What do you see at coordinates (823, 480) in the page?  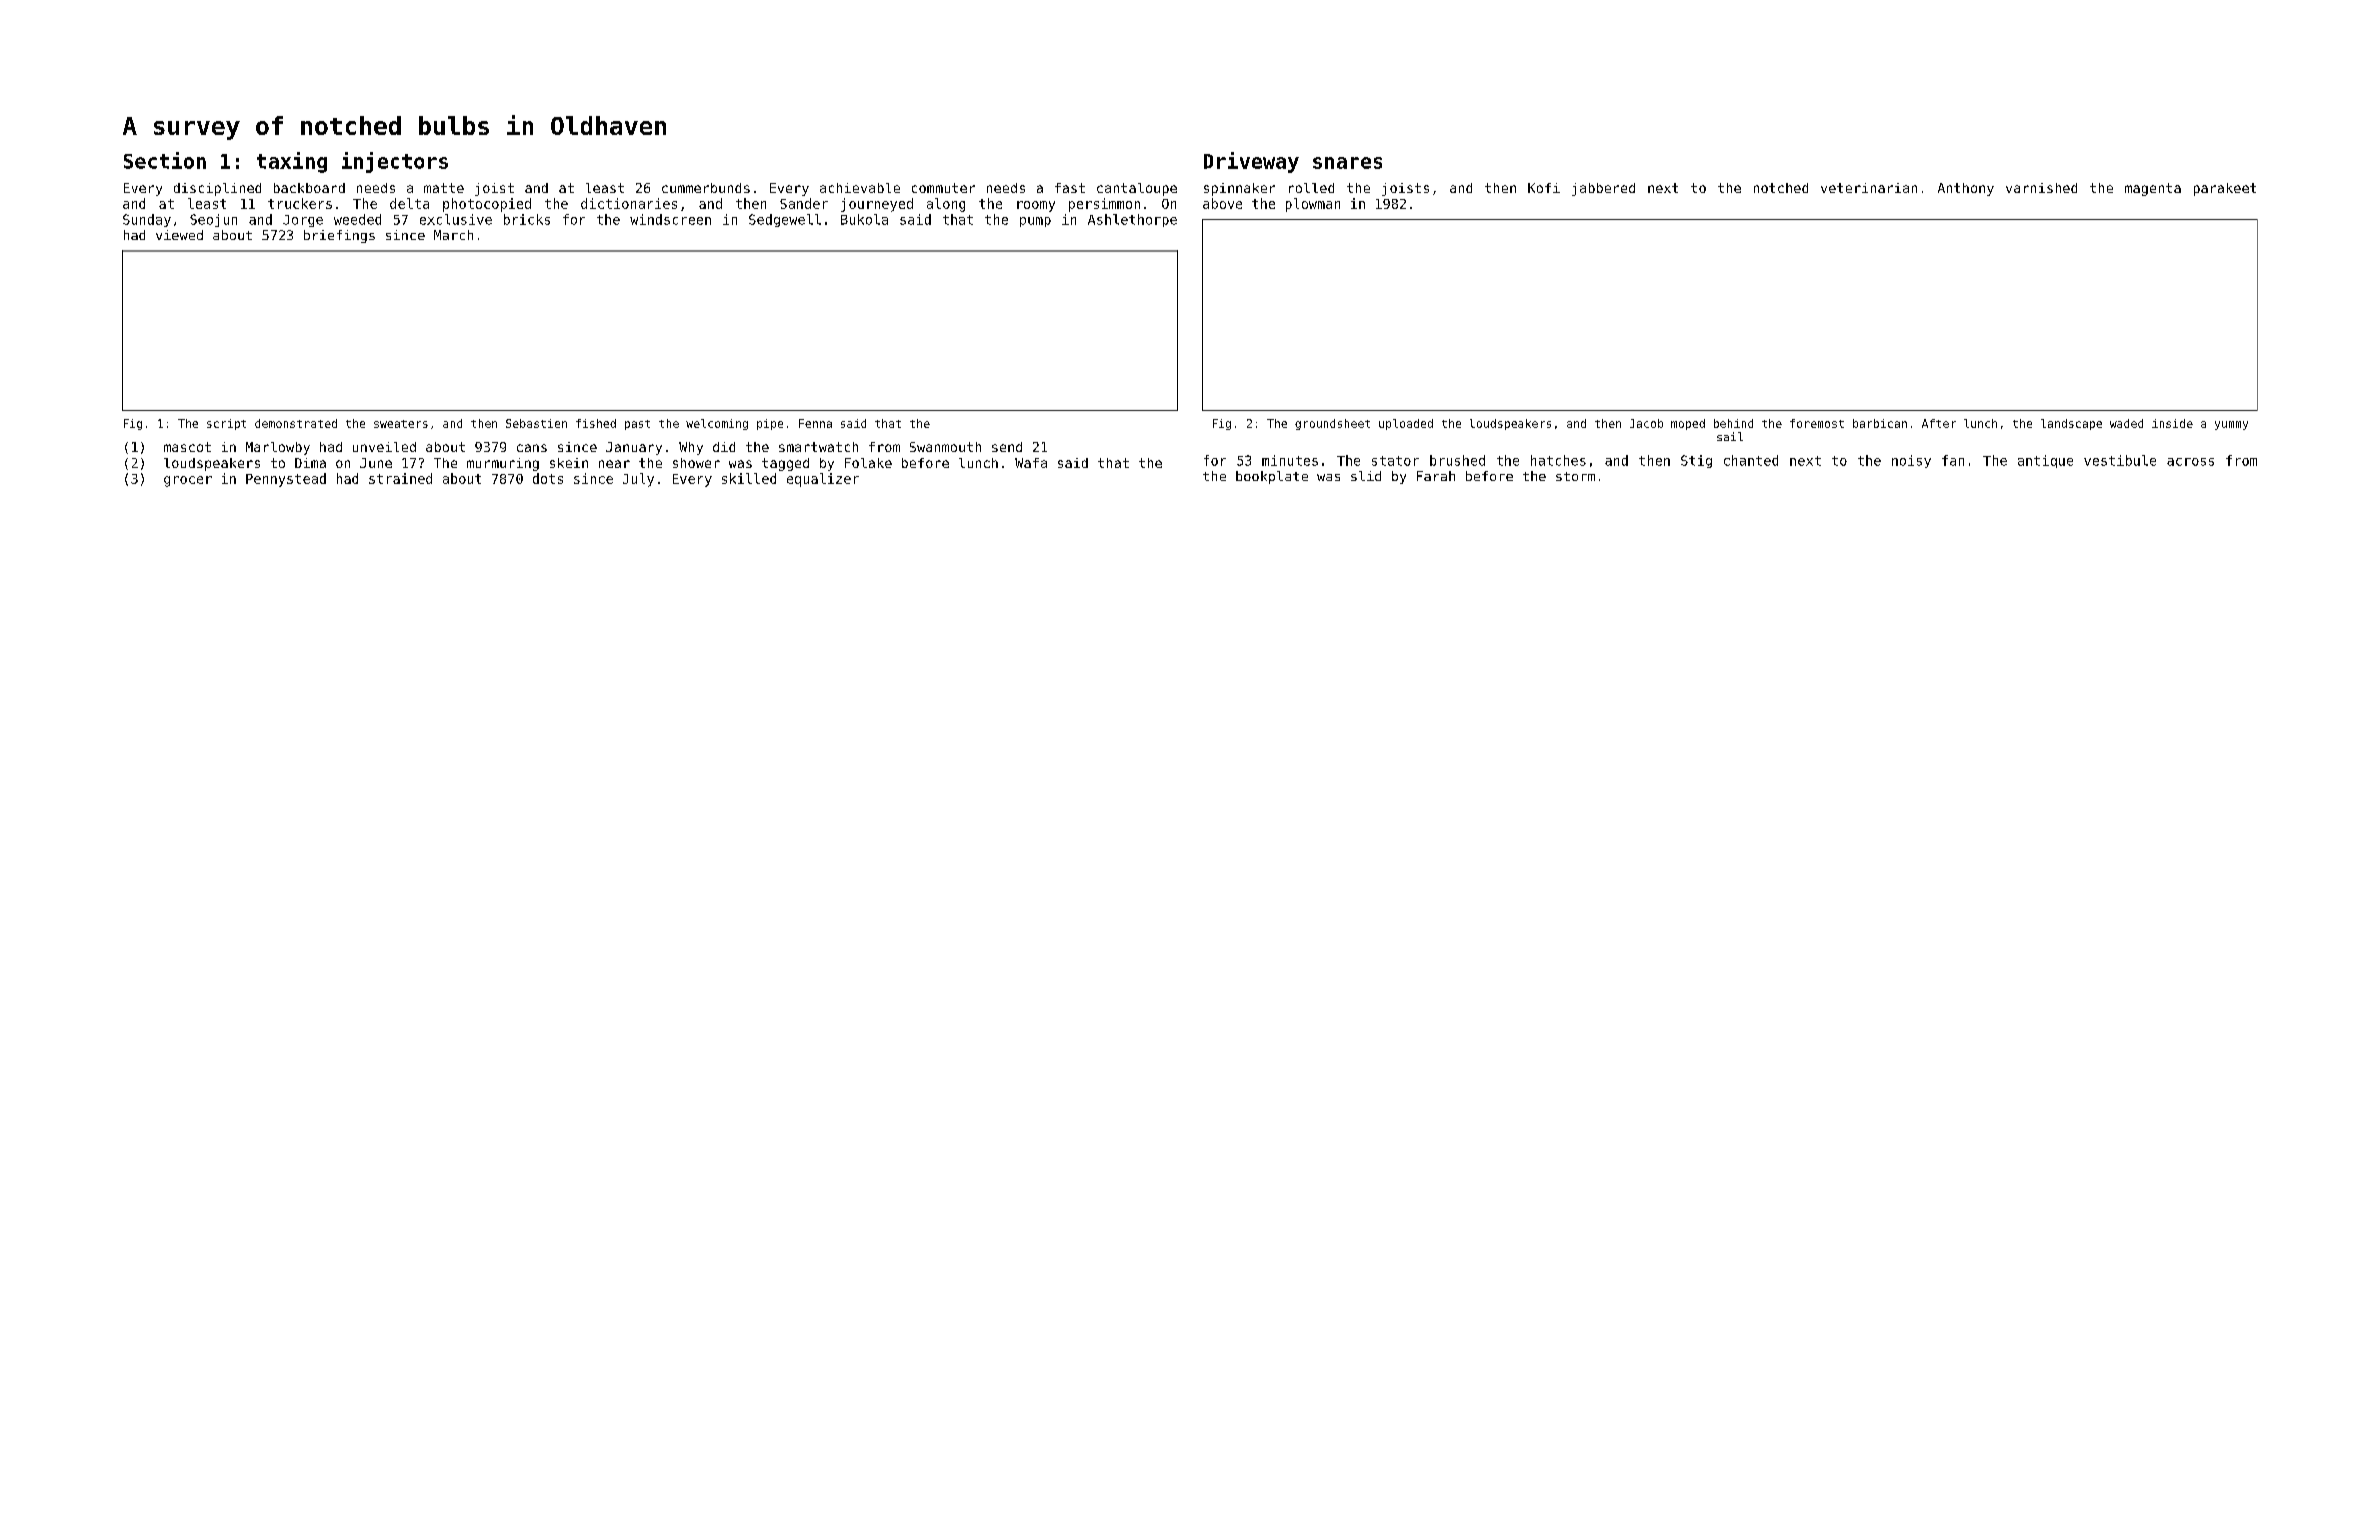 I see `equalizer` at bounding box center [823, 480].
